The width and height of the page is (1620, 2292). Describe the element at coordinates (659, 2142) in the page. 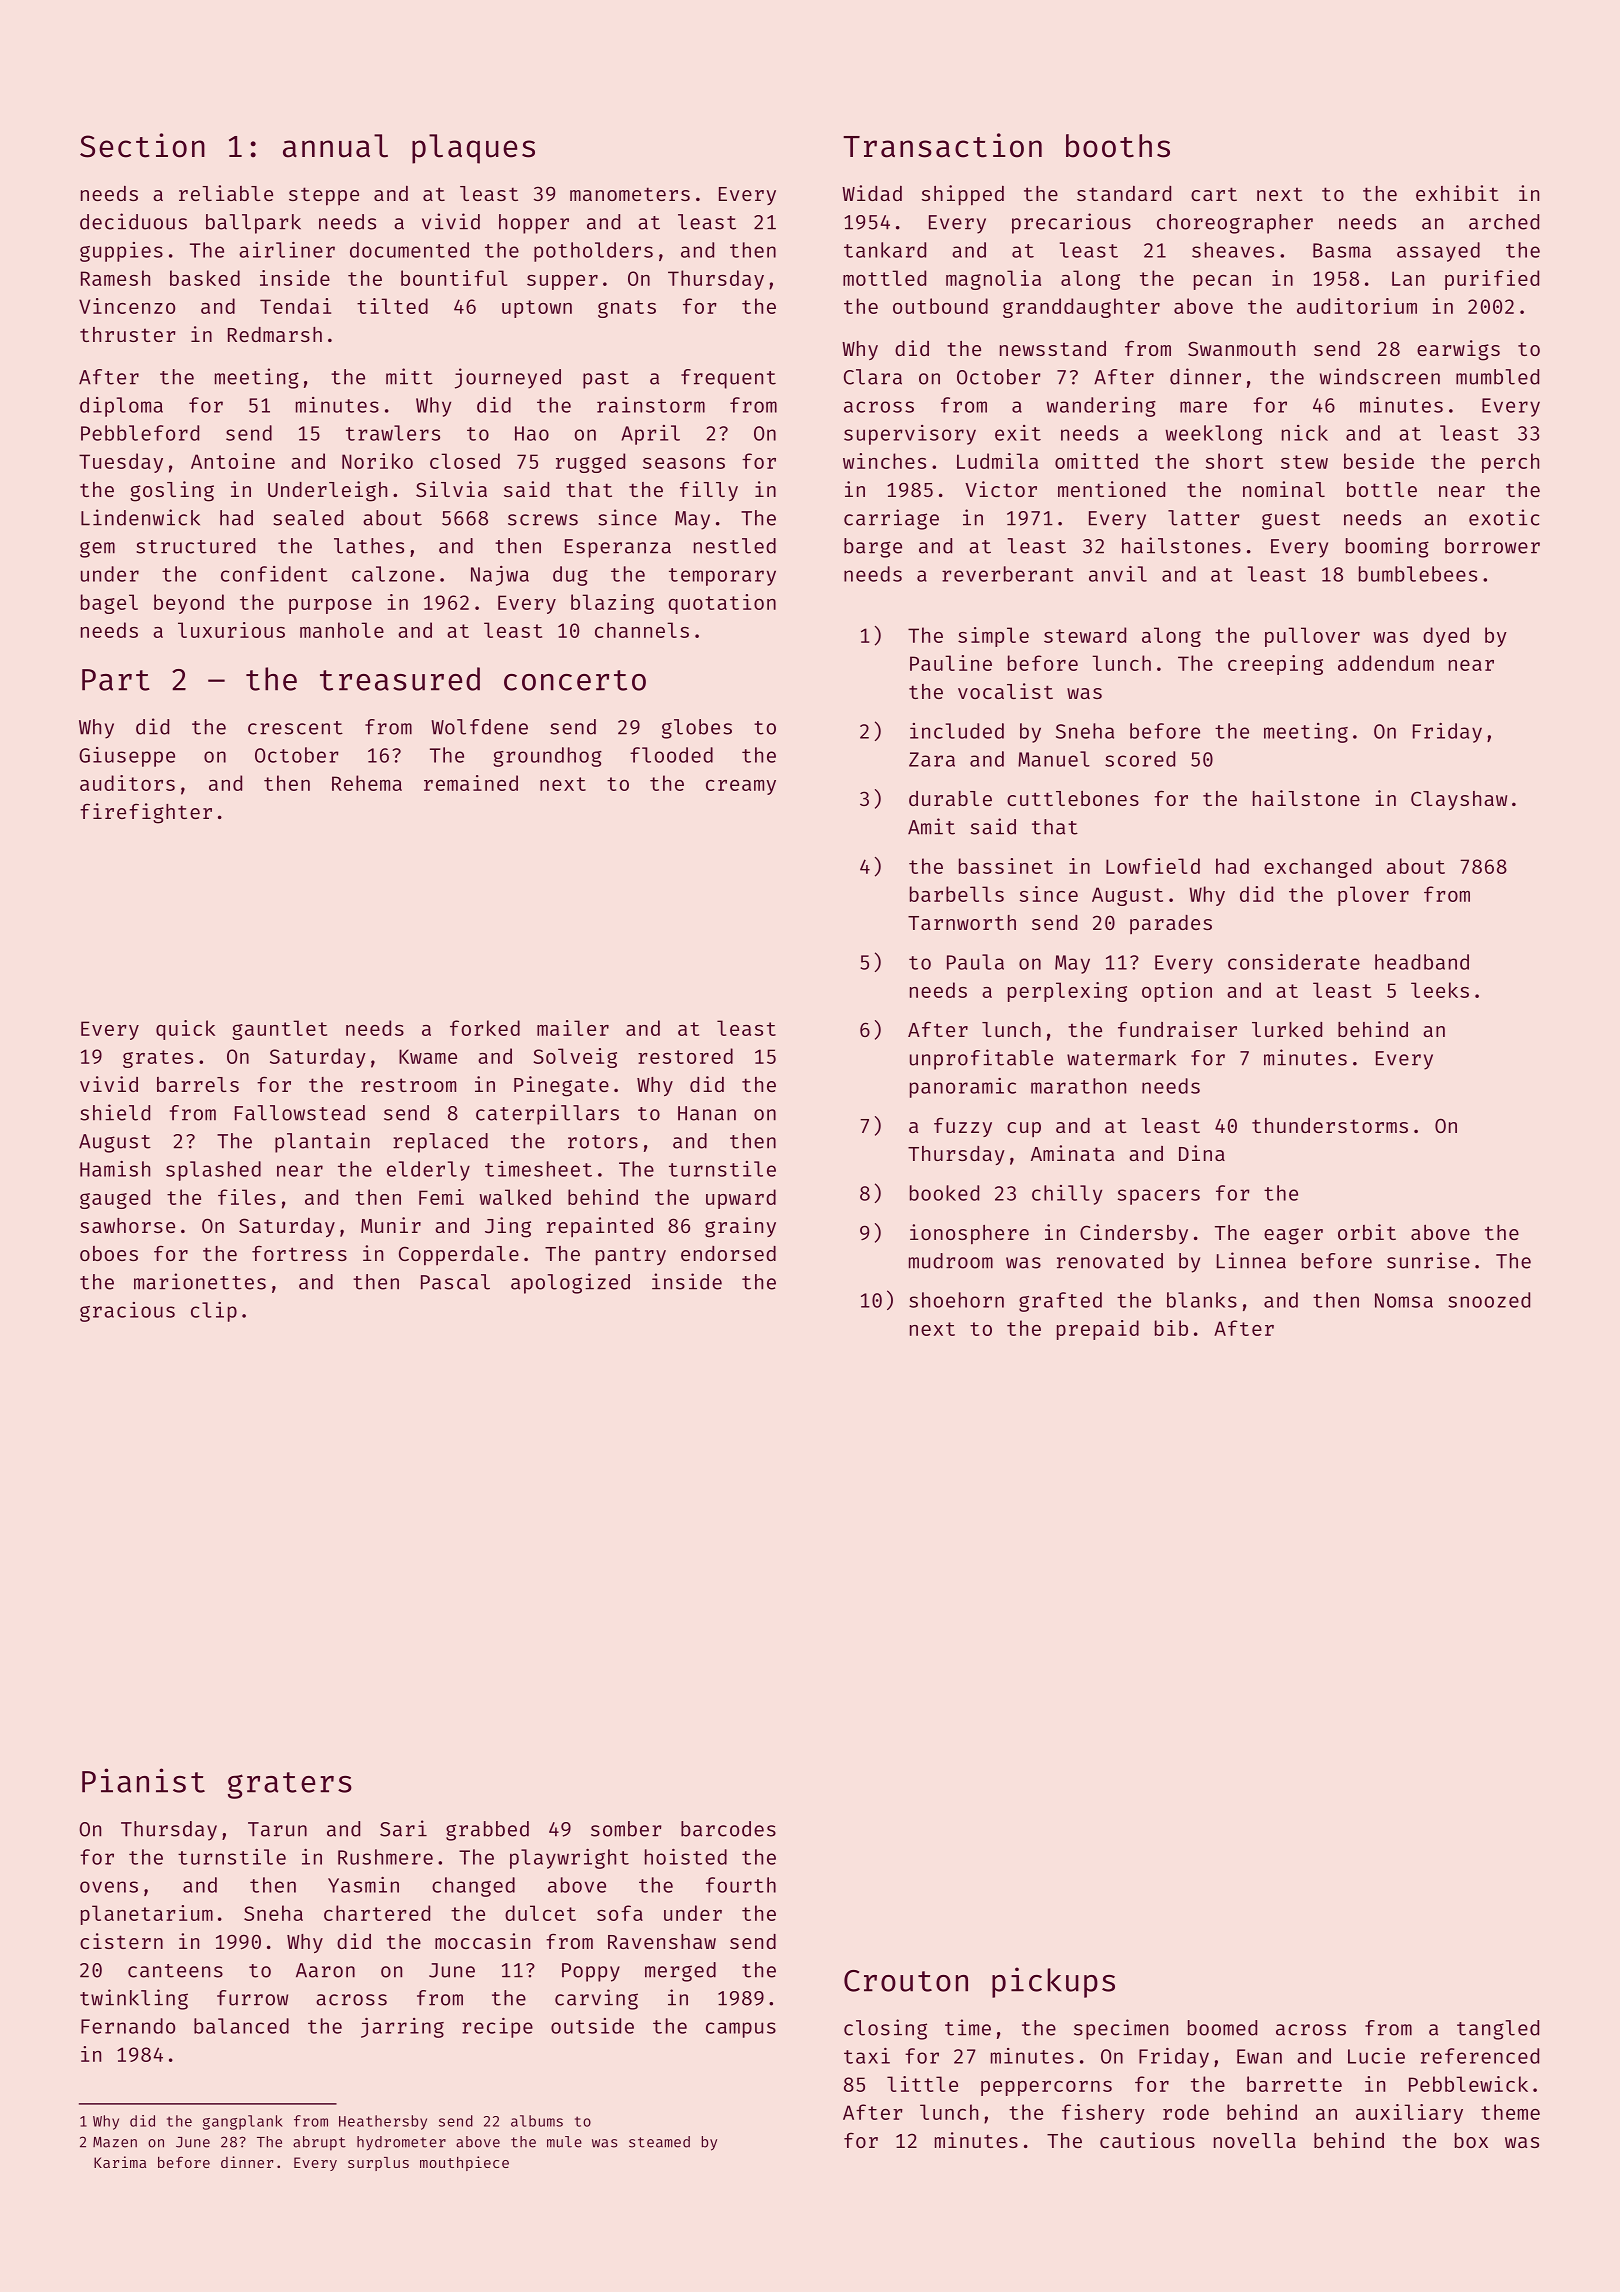

I see `steamed` at that location.
